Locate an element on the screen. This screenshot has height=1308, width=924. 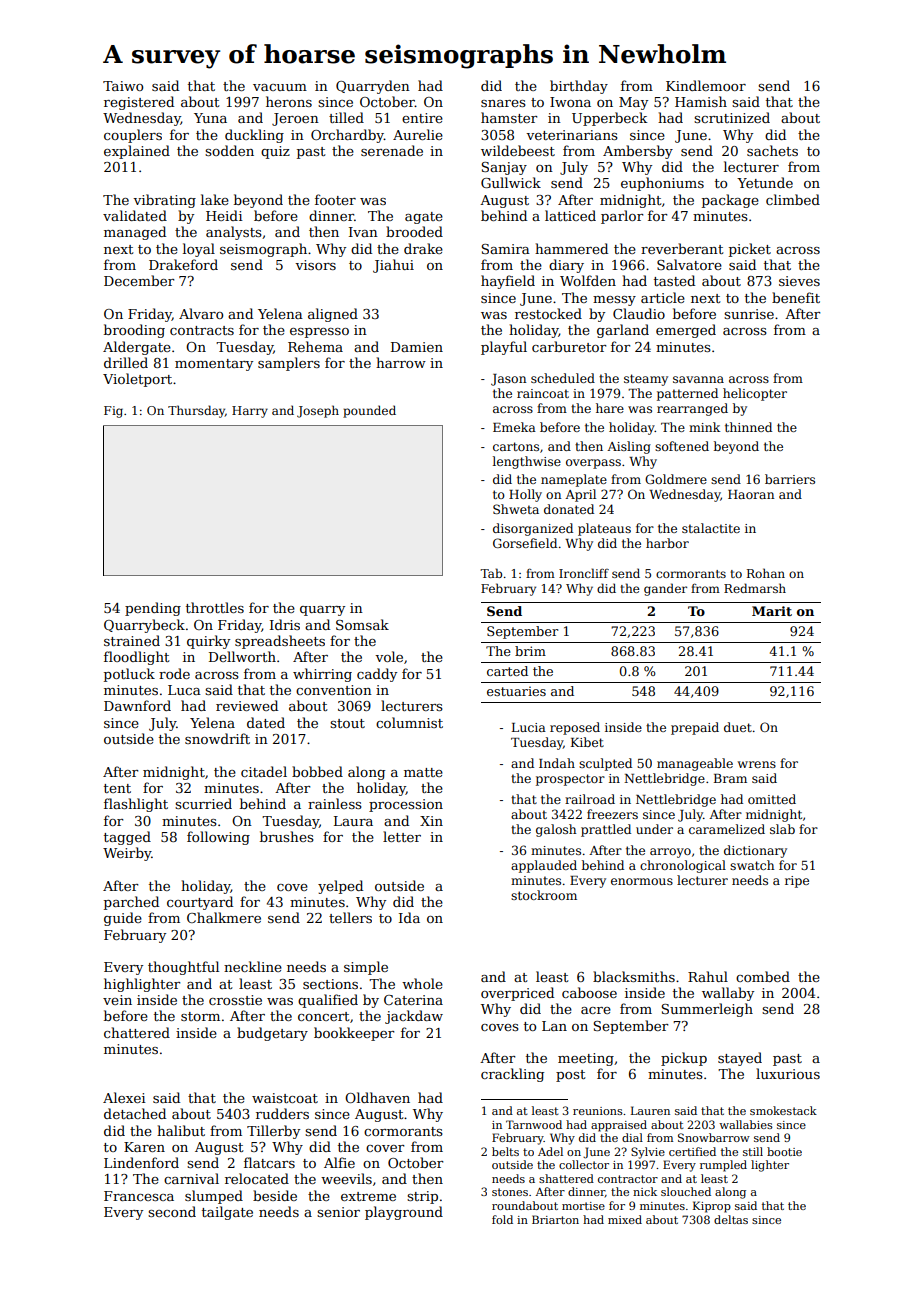
playground is located at coordinates (404, 1213).
